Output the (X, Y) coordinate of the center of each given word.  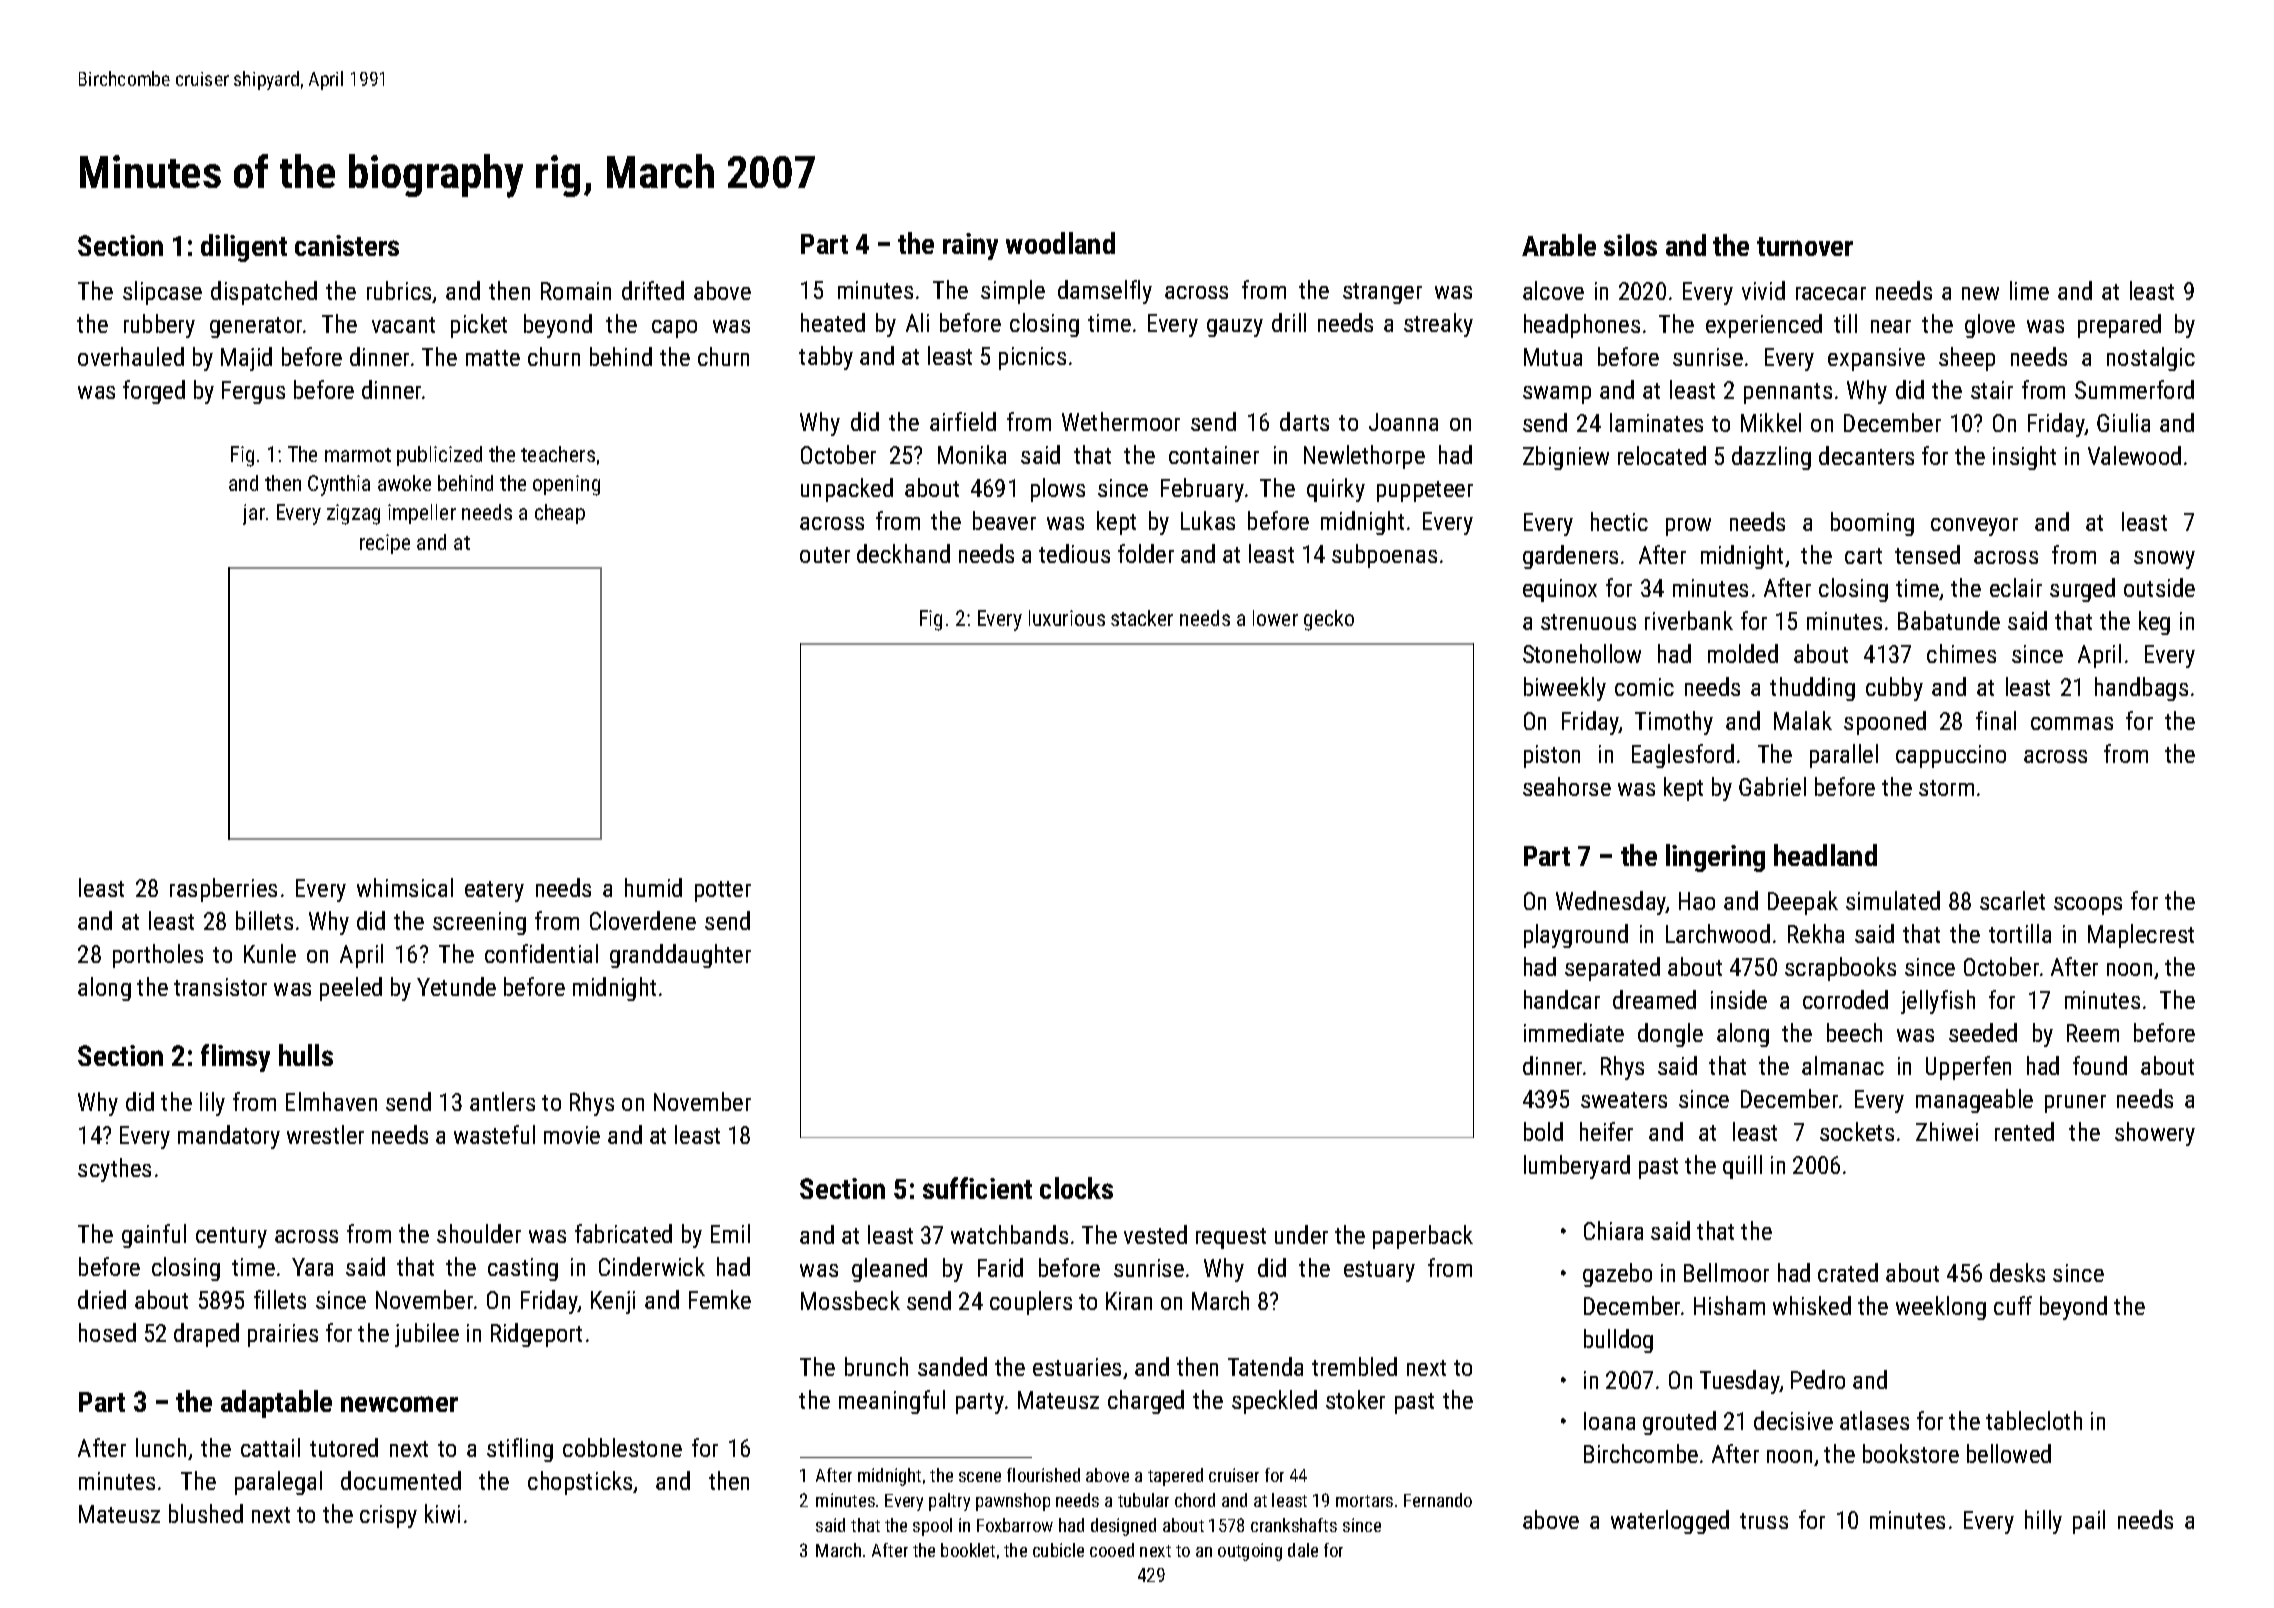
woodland (1060, 243)
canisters (347, 245)
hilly (2043, 1522)
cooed (1112, 1550)
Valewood (2134, 455)
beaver (1004, 520)
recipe (385, 544)
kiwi (442, 1513)
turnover (1805, 246)
